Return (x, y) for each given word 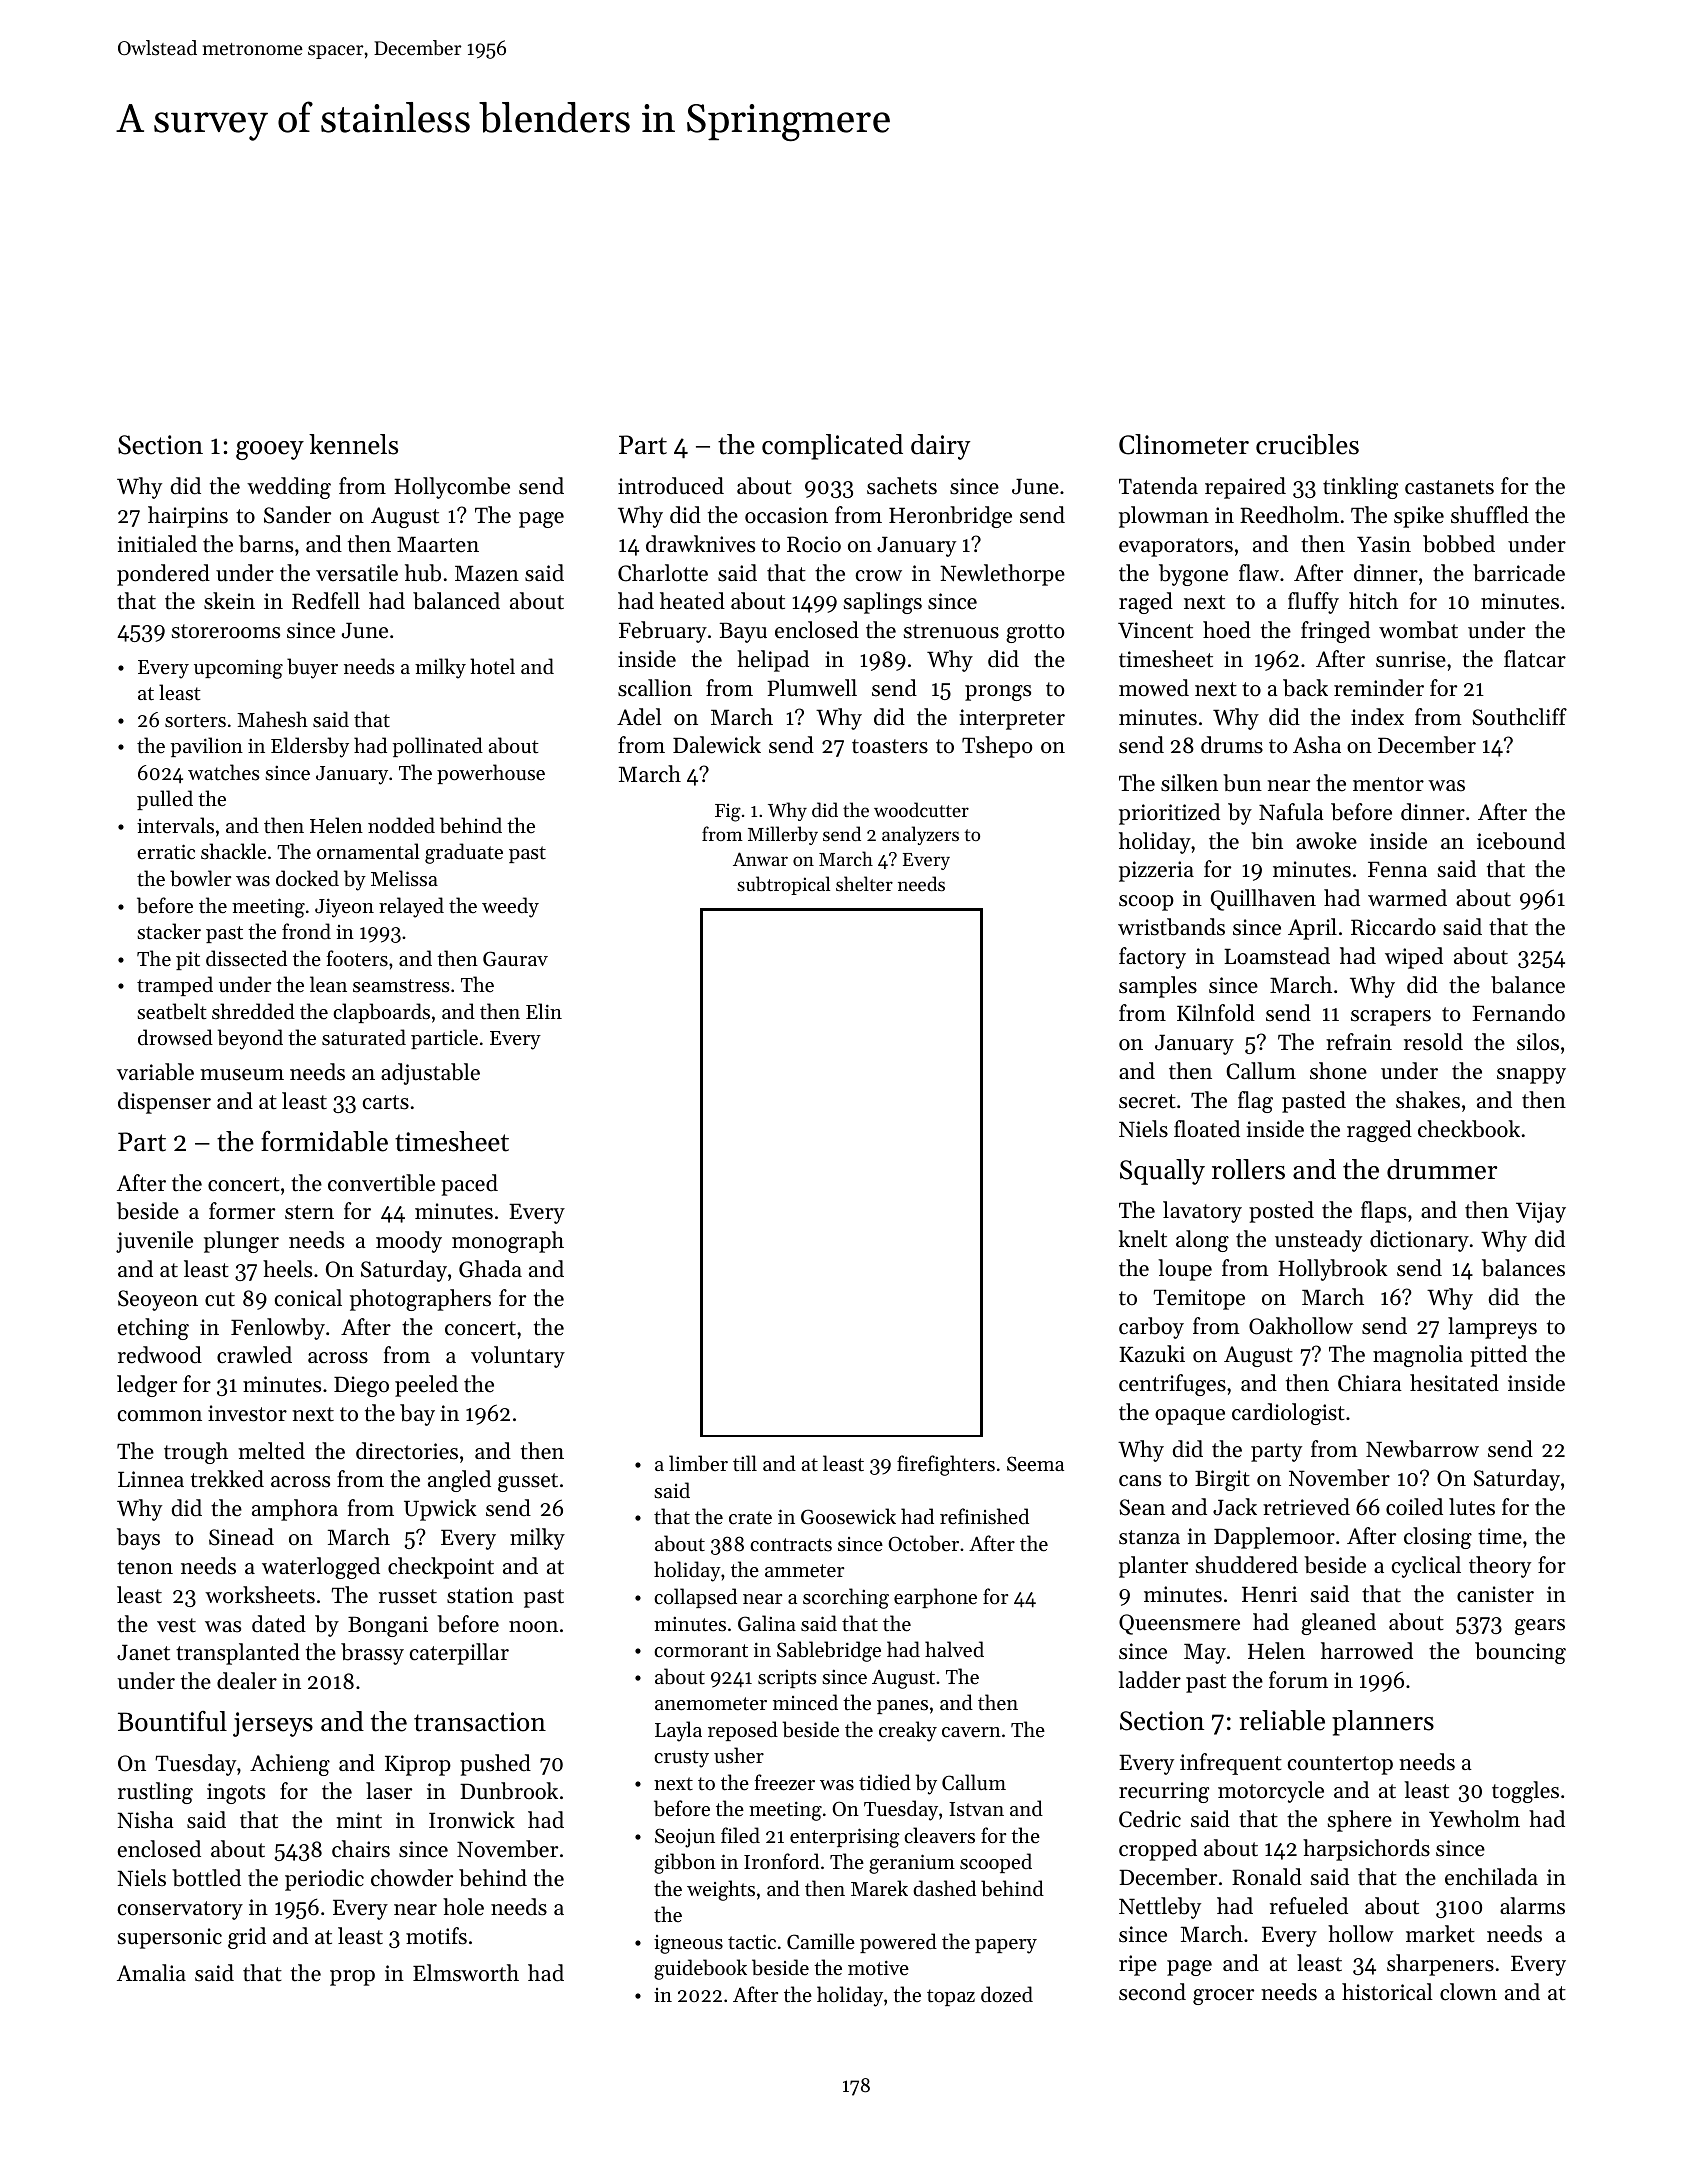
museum (242, 1075)
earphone (935, 1598)
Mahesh (272, 719)
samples (1158, 987)
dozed (1007, 1994)
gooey (270, 450)
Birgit (1222, 1480)
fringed (1335, 632)
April (1312, 929)
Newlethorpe (1002, 575)
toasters (890, 746)
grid (247, 1938)
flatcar (1535, 659)
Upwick (440, 1510)
